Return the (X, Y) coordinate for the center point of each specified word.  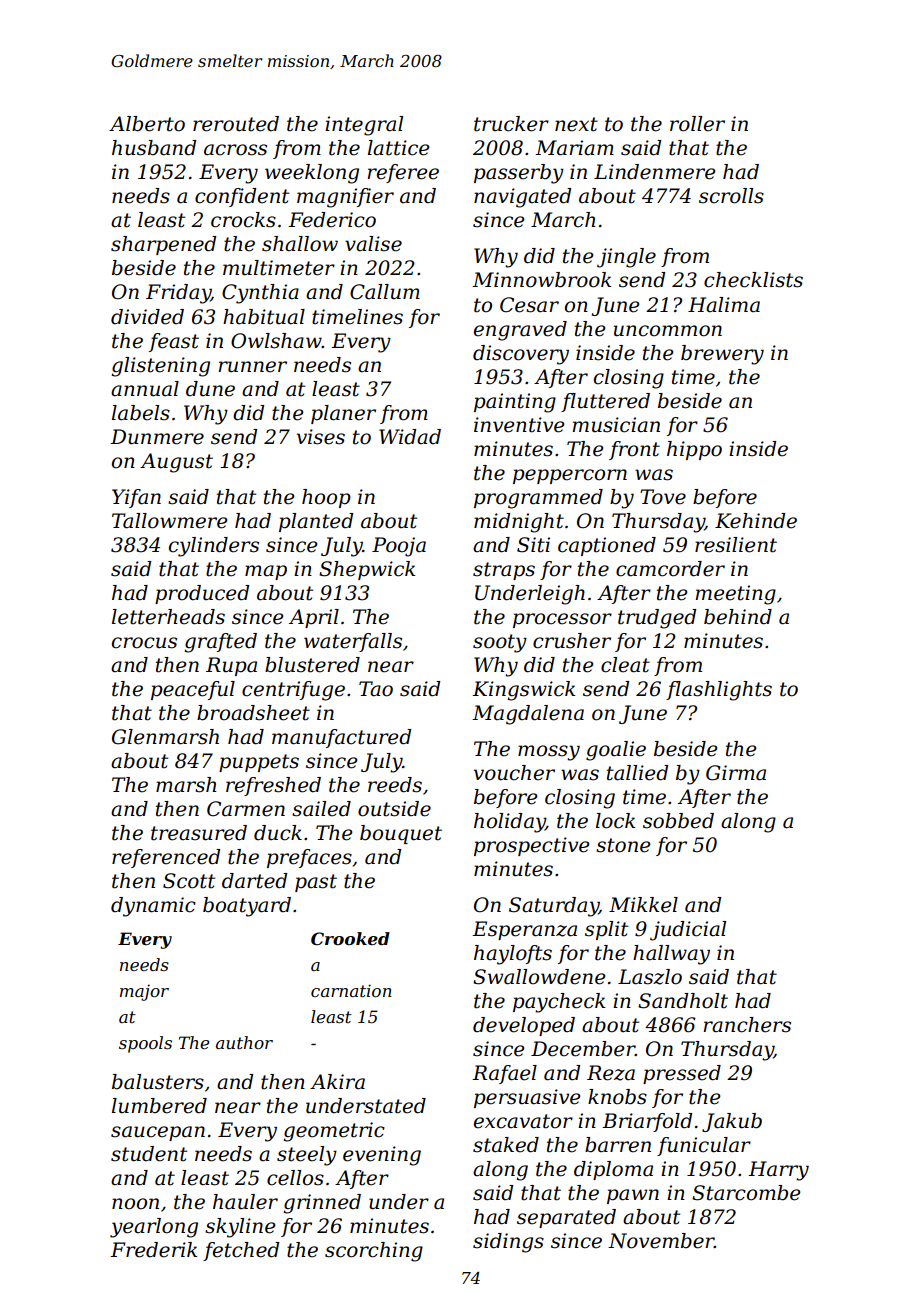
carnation (351, 990)
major (144, 992)
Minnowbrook (541, 280)
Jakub (732, 1122)
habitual (264, 317)
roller (697, 124)
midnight (519, 523)
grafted (221, 643)
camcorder (670, 569)
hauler (245, 1202)
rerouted (236, 124)
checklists (753, 280)
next (576, 124)
